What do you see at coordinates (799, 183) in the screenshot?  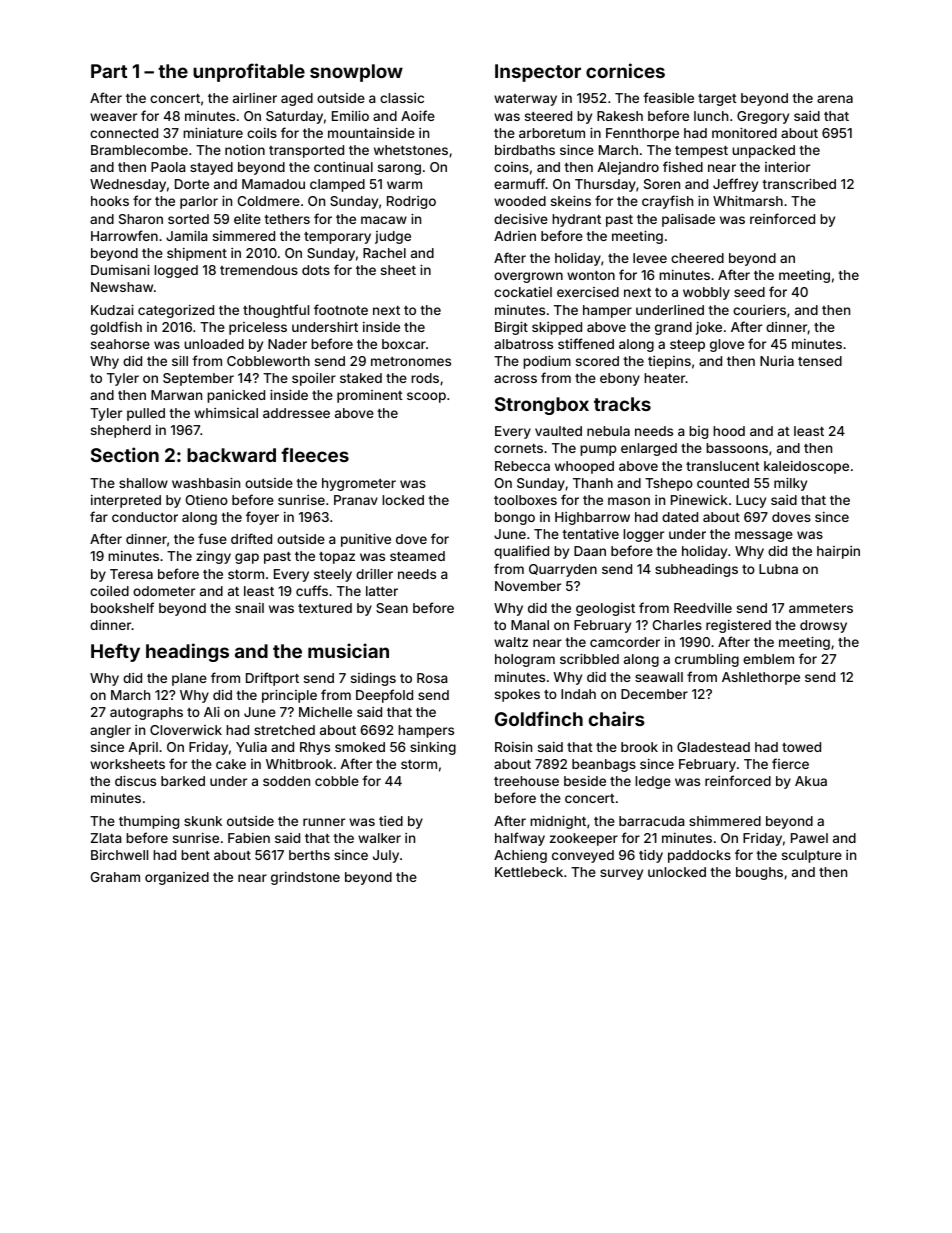 I see `transcribed` at bounding box center [799, 183].
